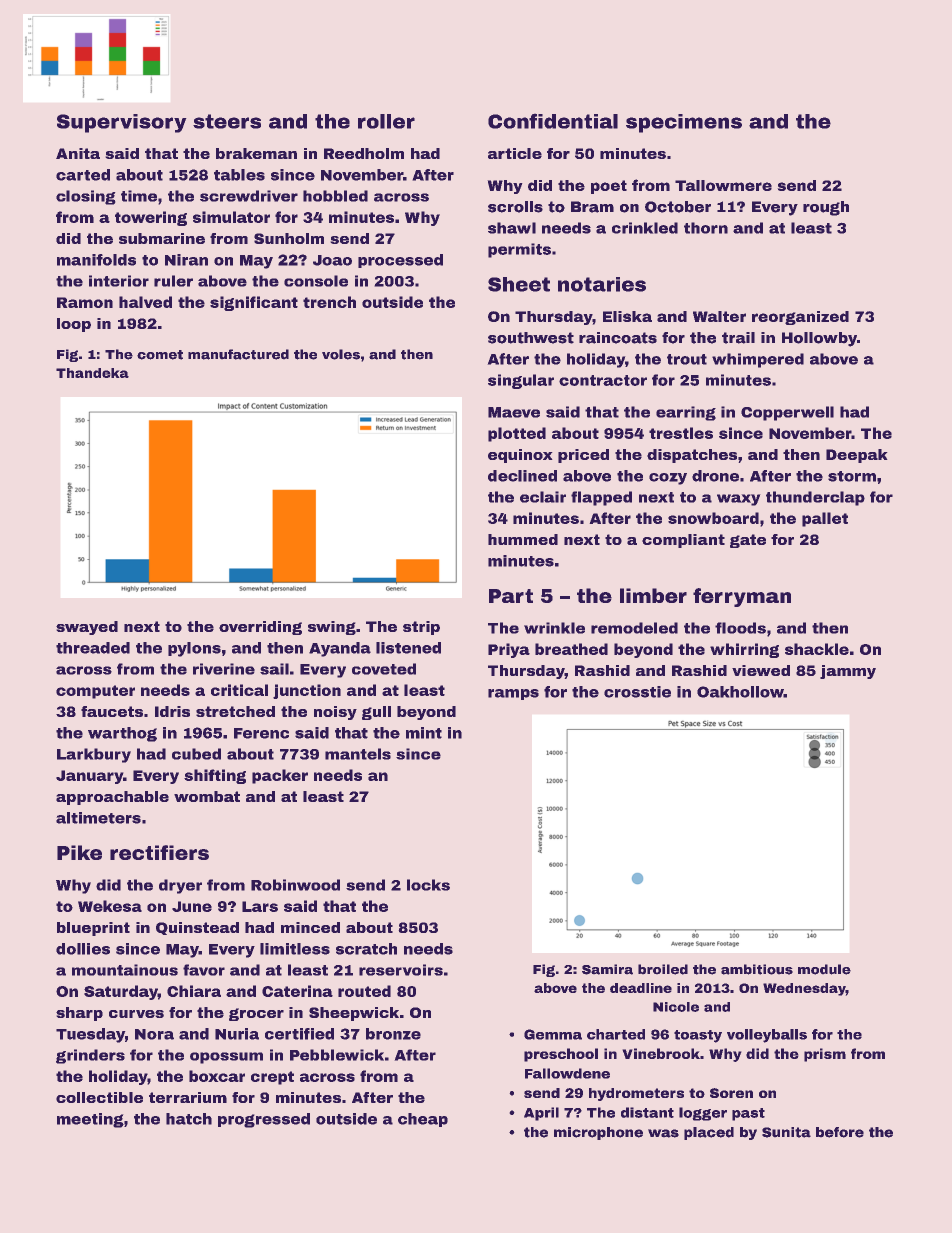 The height and width of the page is (1233, 952). I want to click on locks, so click(428, 885).
